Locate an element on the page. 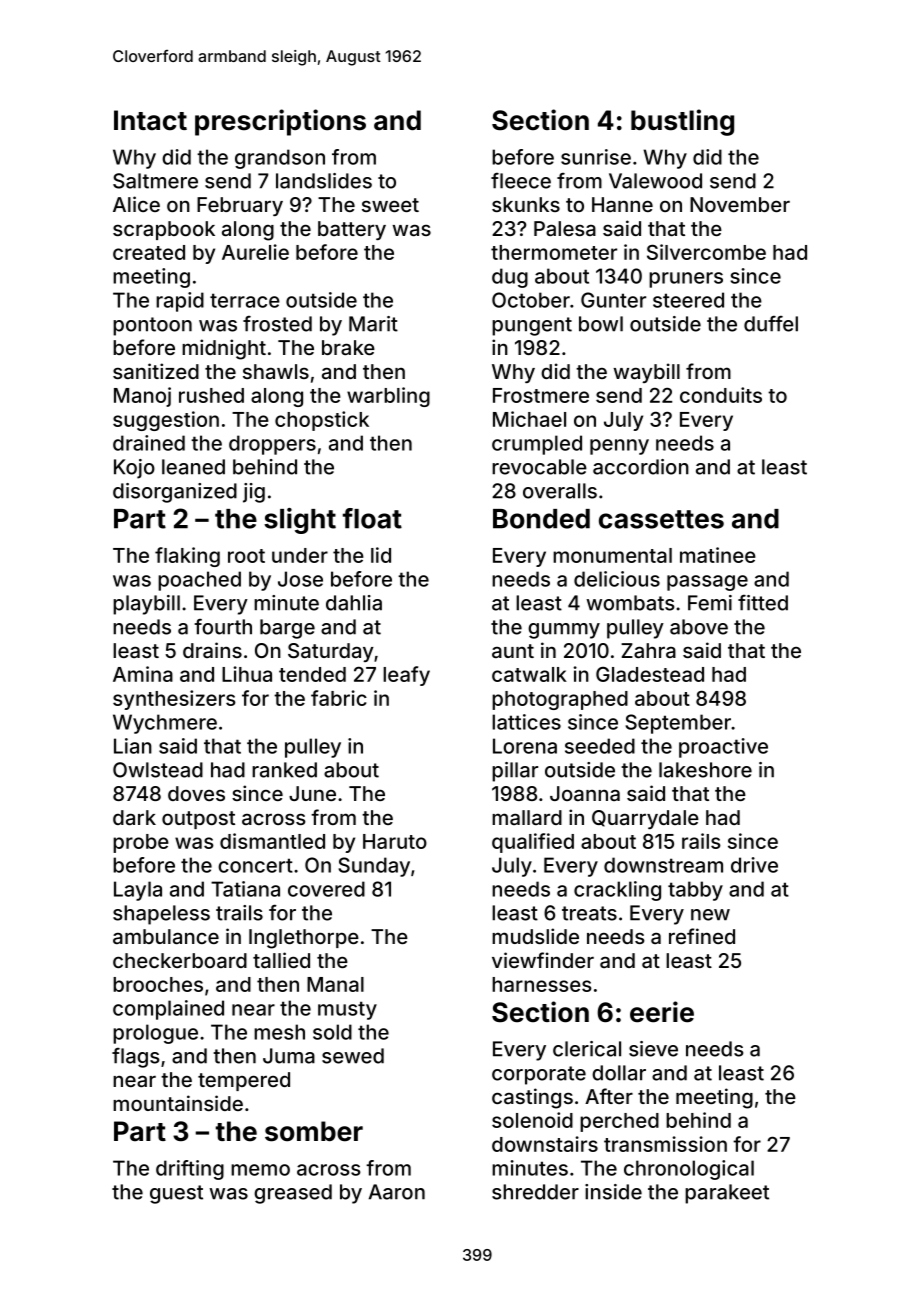 The width and height of the document is (924, 1311). Jose is located at coordinates (300, 579).
